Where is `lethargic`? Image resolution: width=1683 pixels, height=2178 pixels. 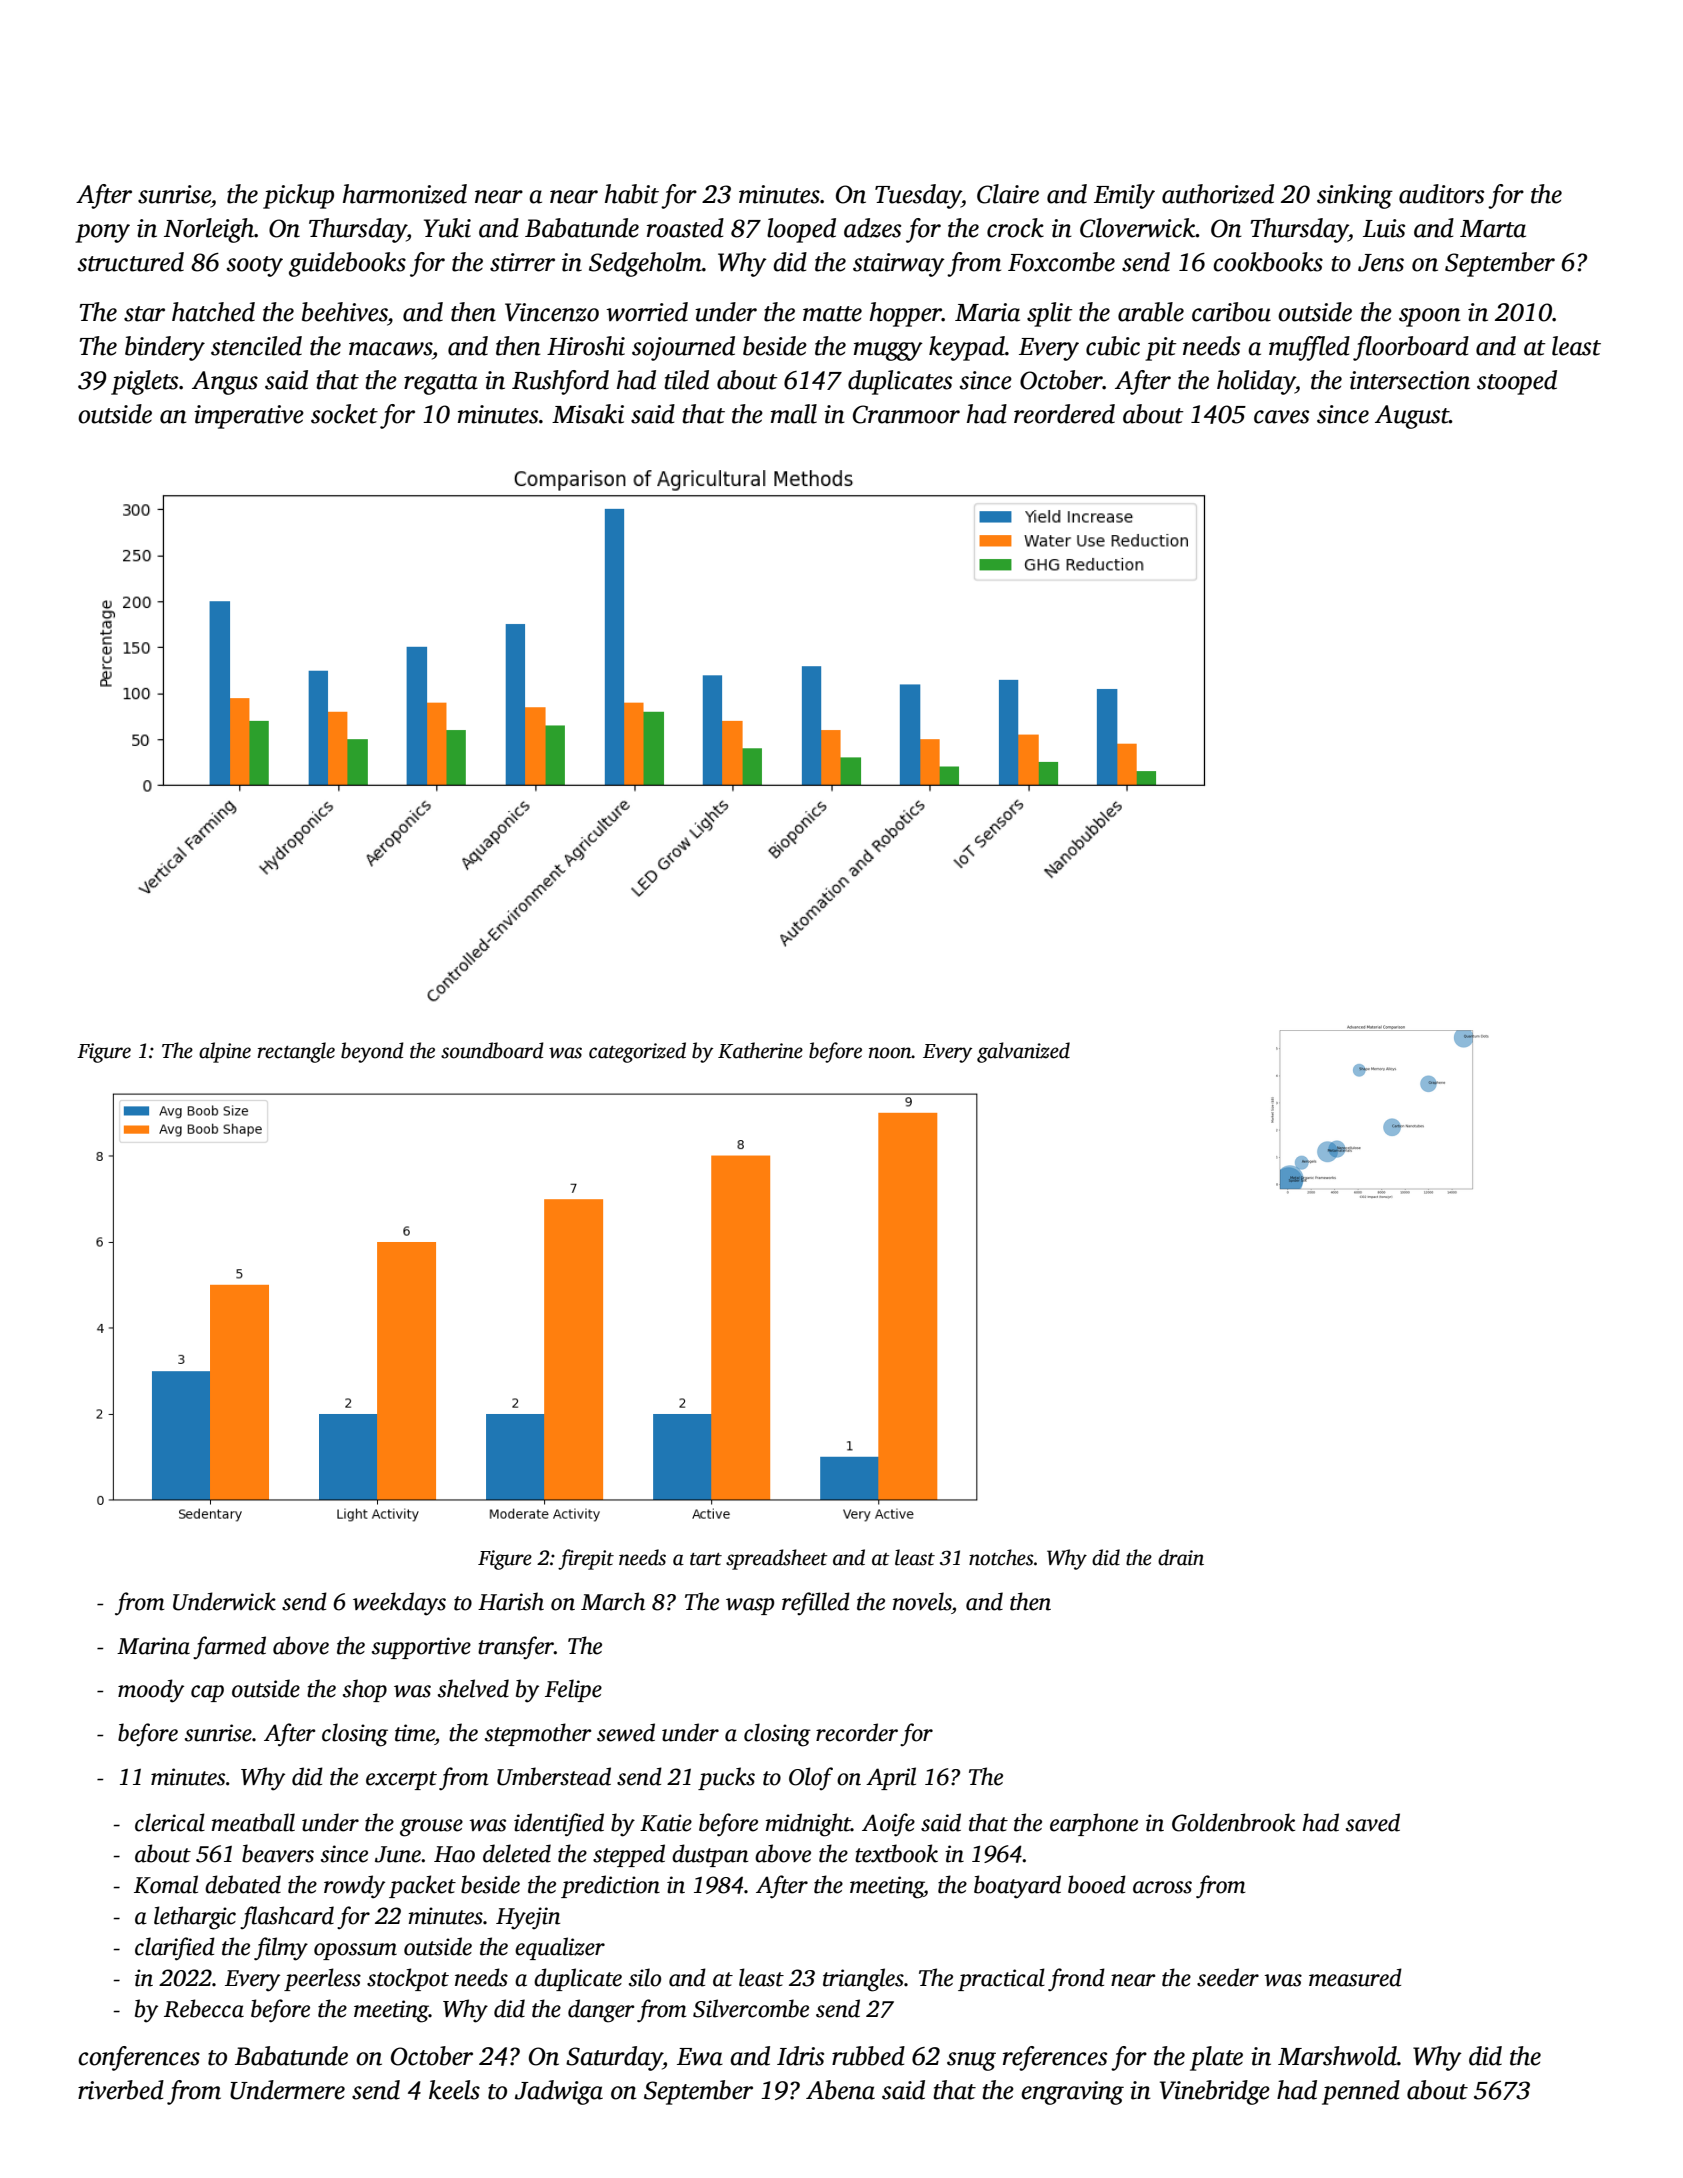
lethargic is located at coordinates (195, 1918).
